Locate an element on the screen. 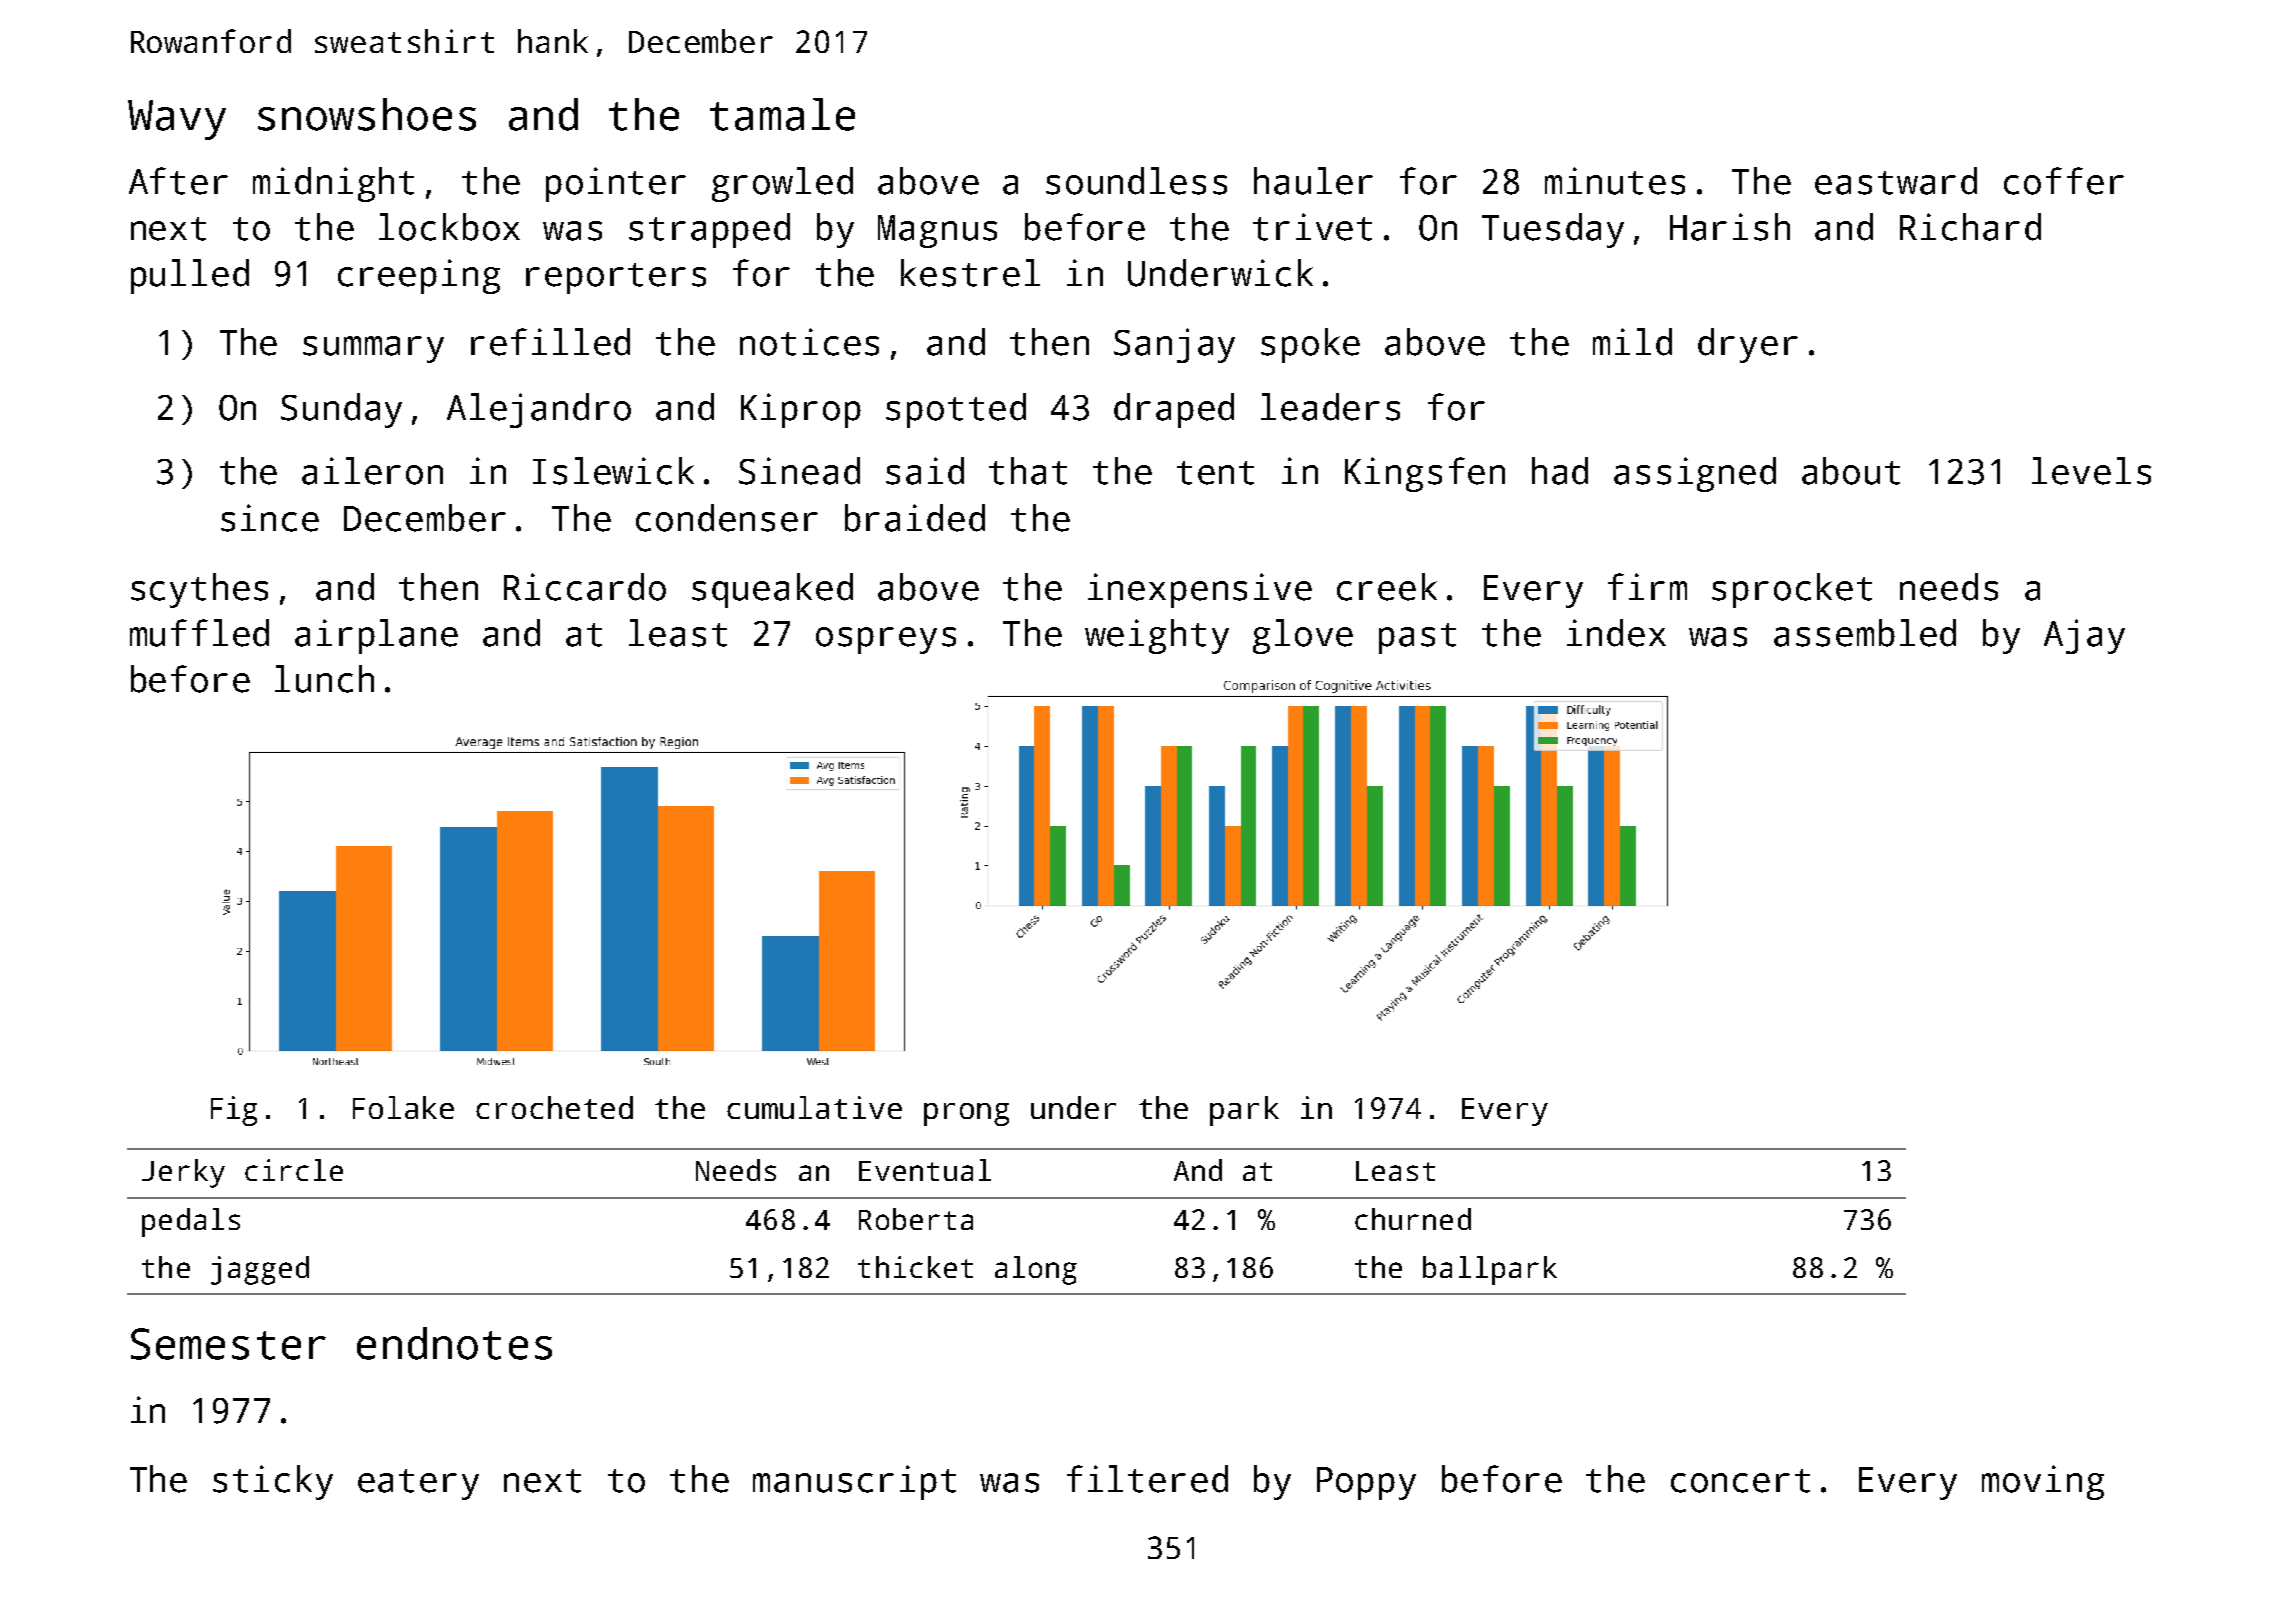  circle is located at coordinates (294, 1170).
